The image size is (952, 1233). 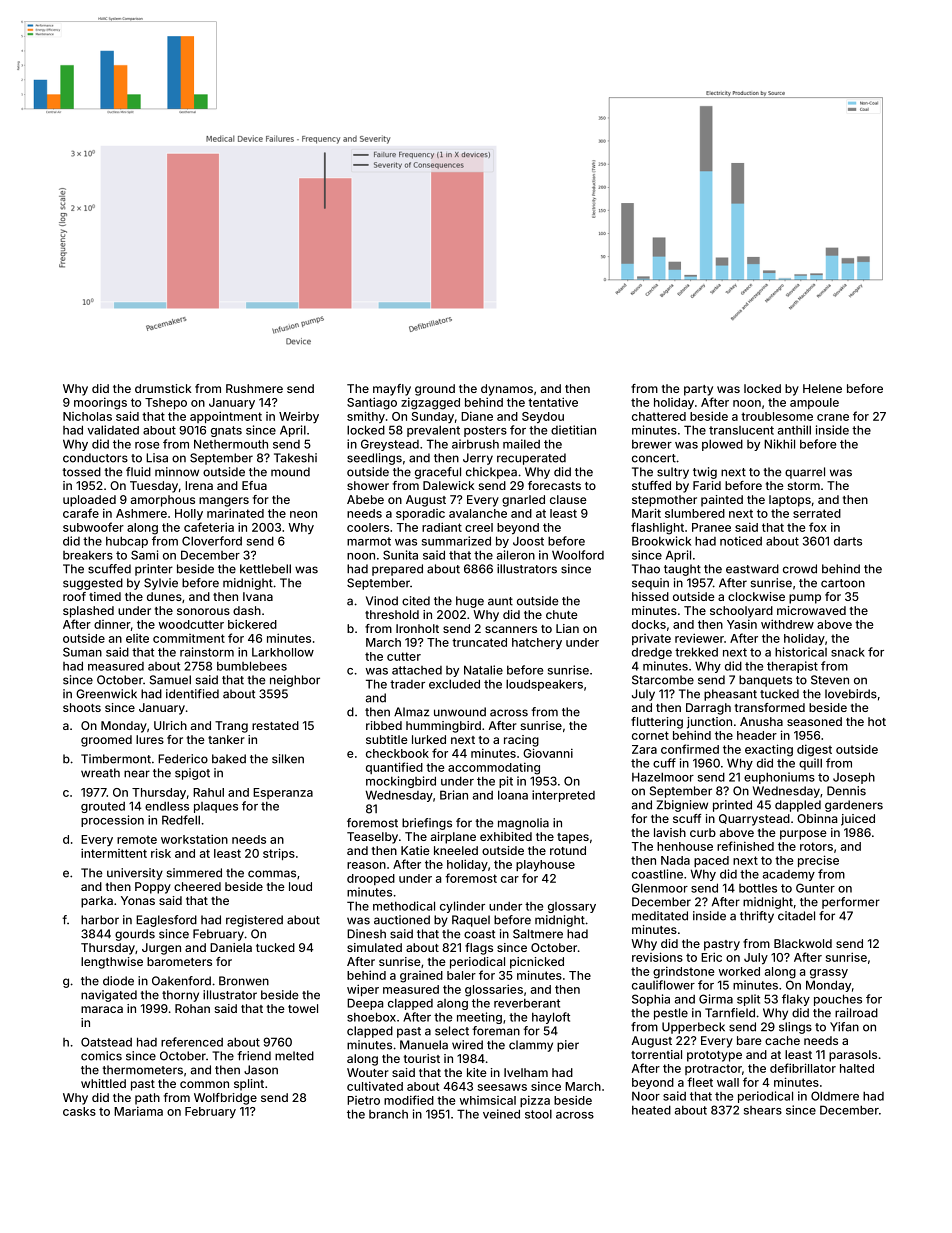 I want to click on Oldmere, so click(x=835, y=1096).
